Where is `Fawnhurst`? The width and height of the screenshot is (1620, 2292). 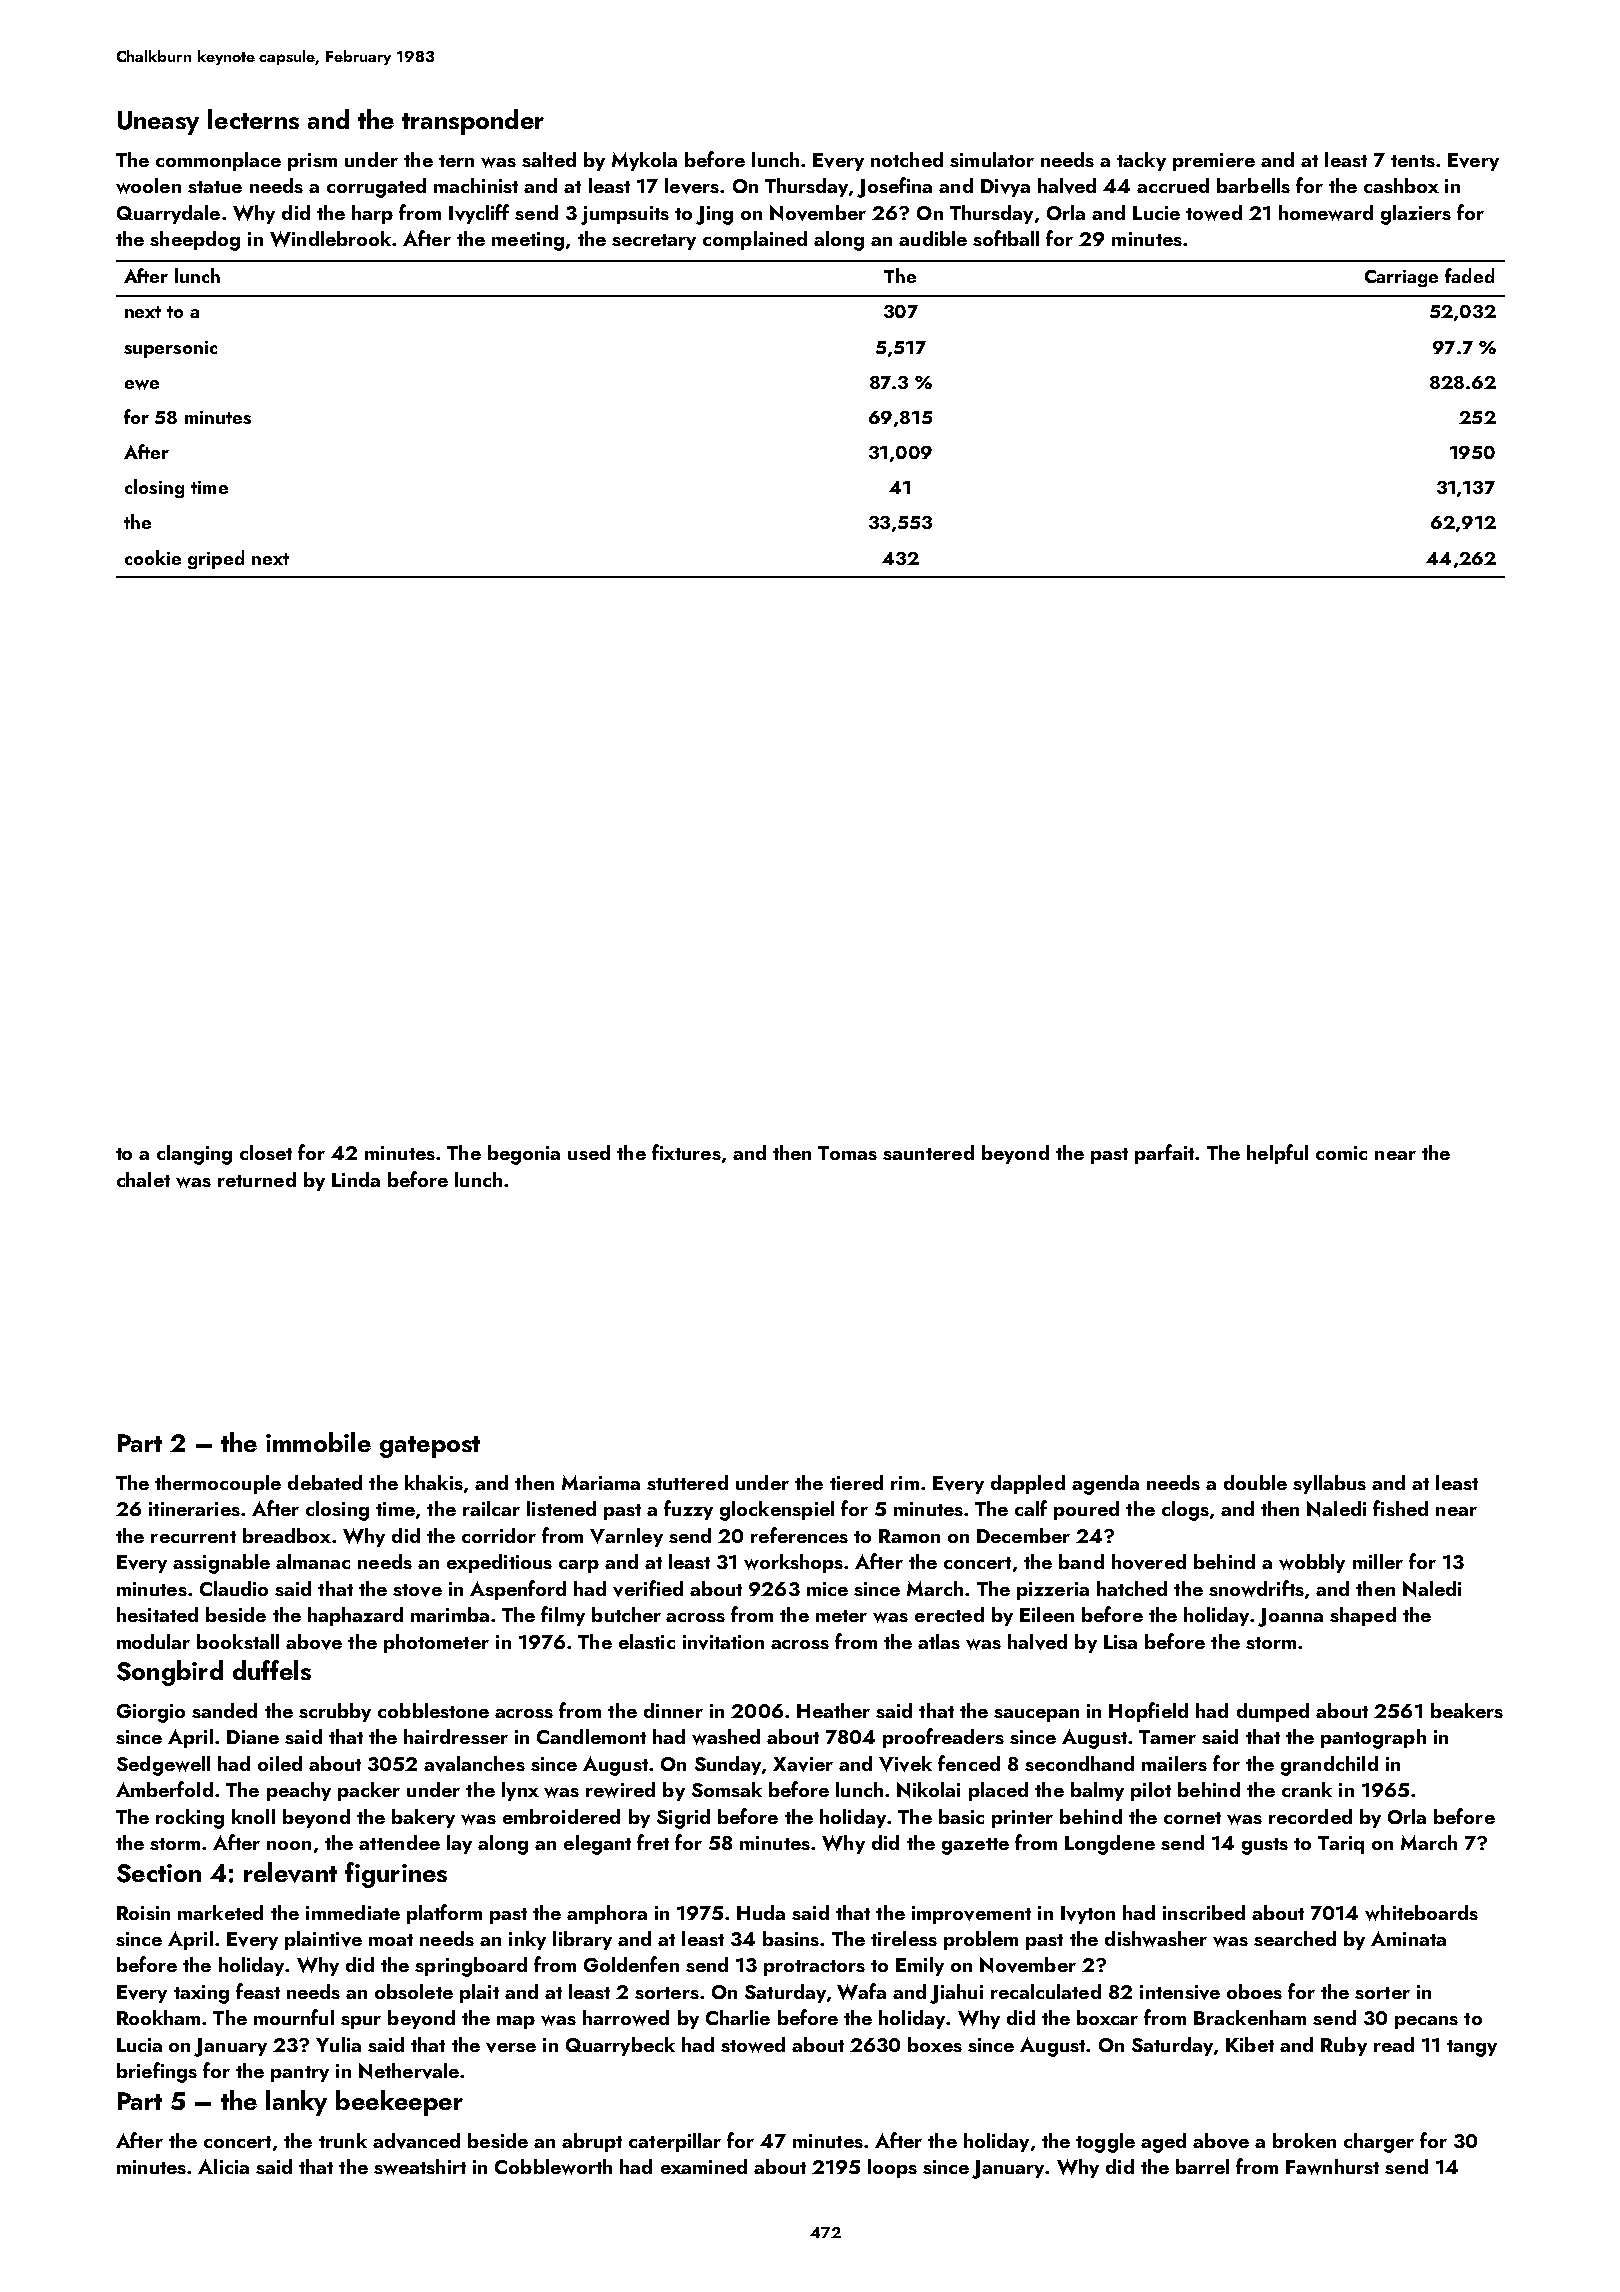 Fawnhurst is located at coordinates (1332, 2167).
